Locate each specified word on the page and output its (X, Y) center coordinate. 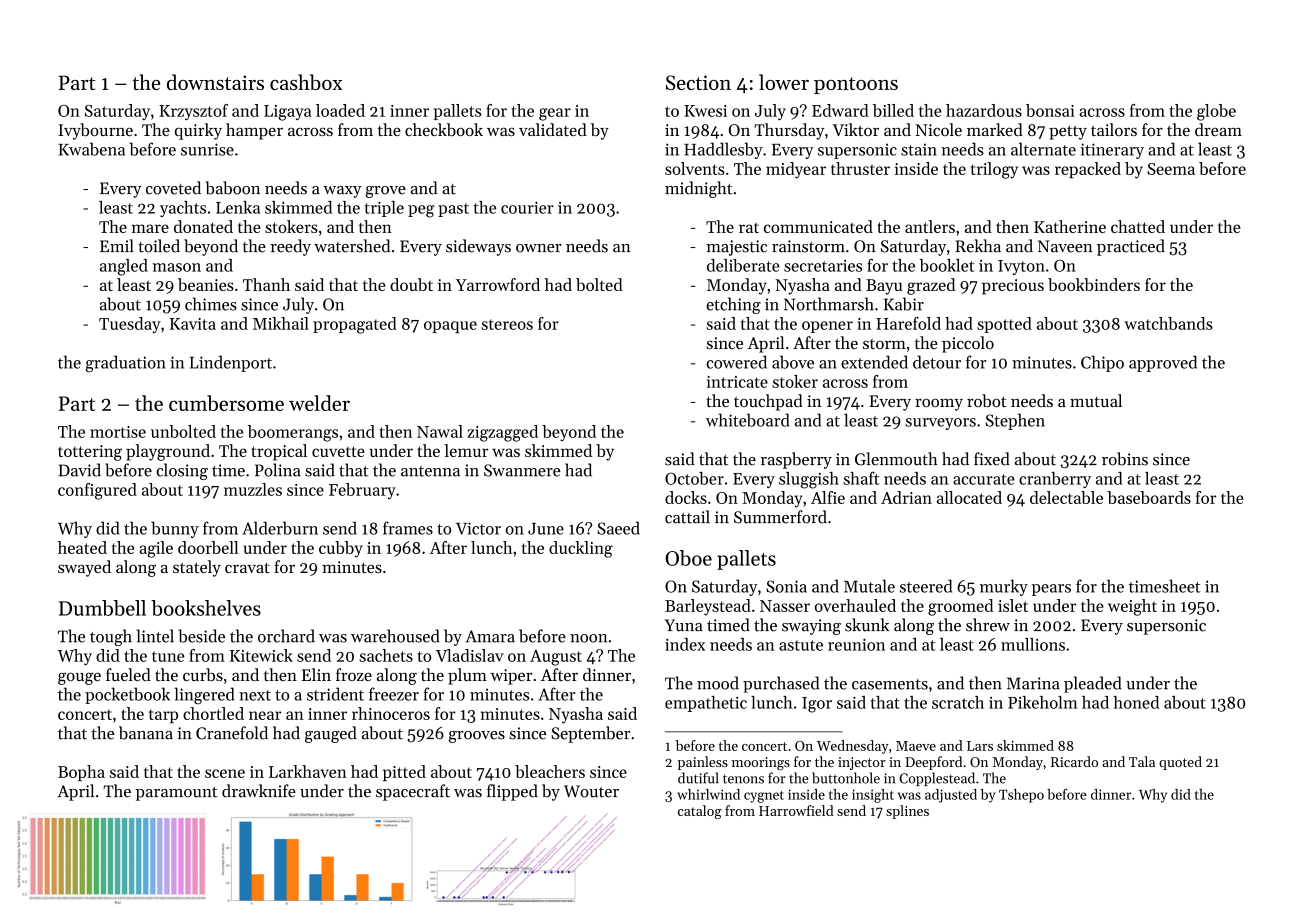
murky (1004, 587)
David (80, 470)
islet (1013, 605)
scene (225, 773)
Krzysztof (193, 112)
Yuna (684, 625)
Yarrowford (498, 284)
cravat (247, 567)
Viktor (855, 129)
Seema (1171, 169)
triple (384, 209)
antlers (930, 226)
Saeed (618, 528)
